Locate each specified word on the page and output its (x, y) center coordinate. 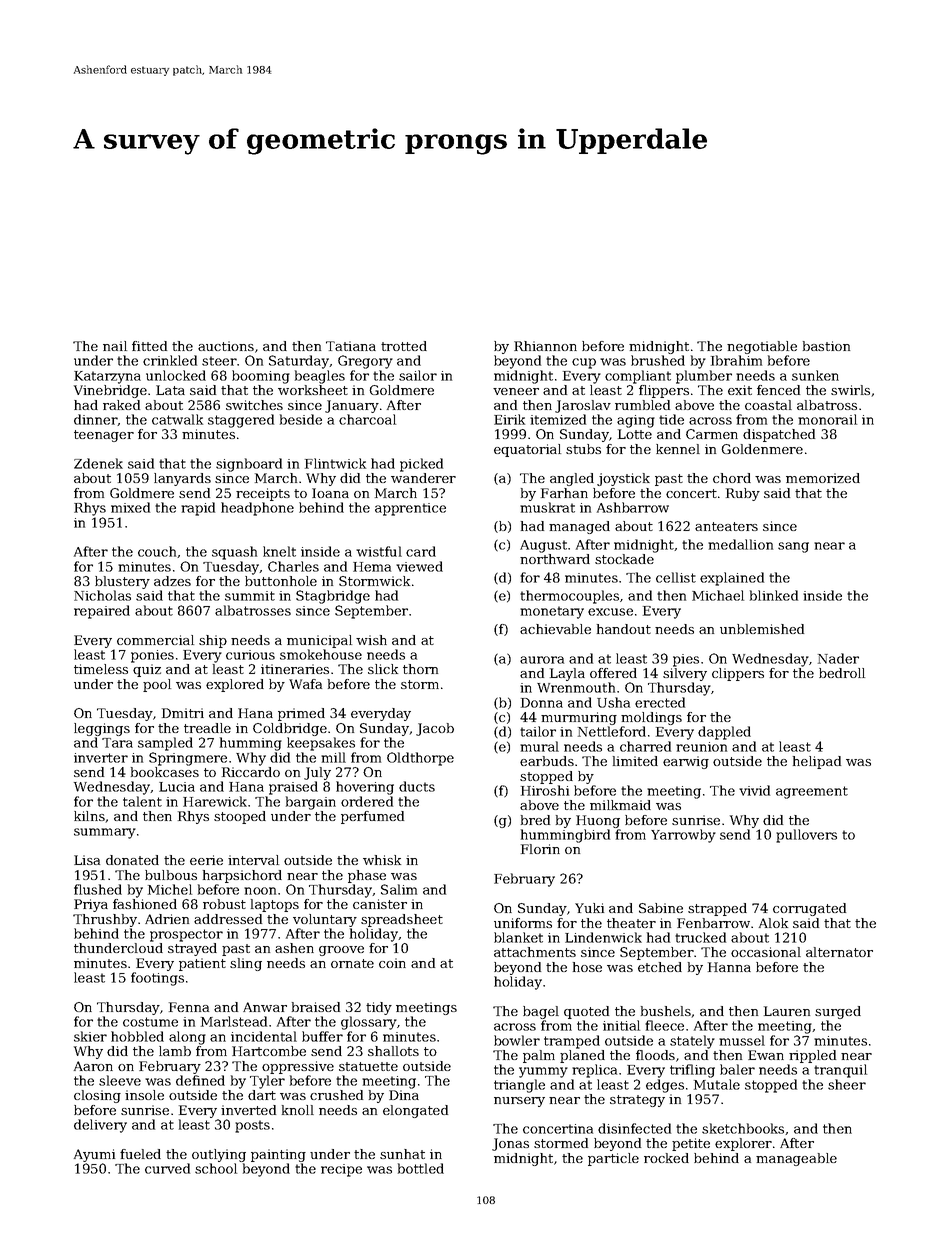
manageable (796, 1159)
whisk (382, 860)
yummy (543, 1072)
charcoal (367, 419)
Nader (838, 658)
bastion (826, 346)
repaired (102, 612)
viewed (419, 566)
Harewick (215, 801)
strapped (717, 909)
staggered (241, 421)
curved (167, 1168)
